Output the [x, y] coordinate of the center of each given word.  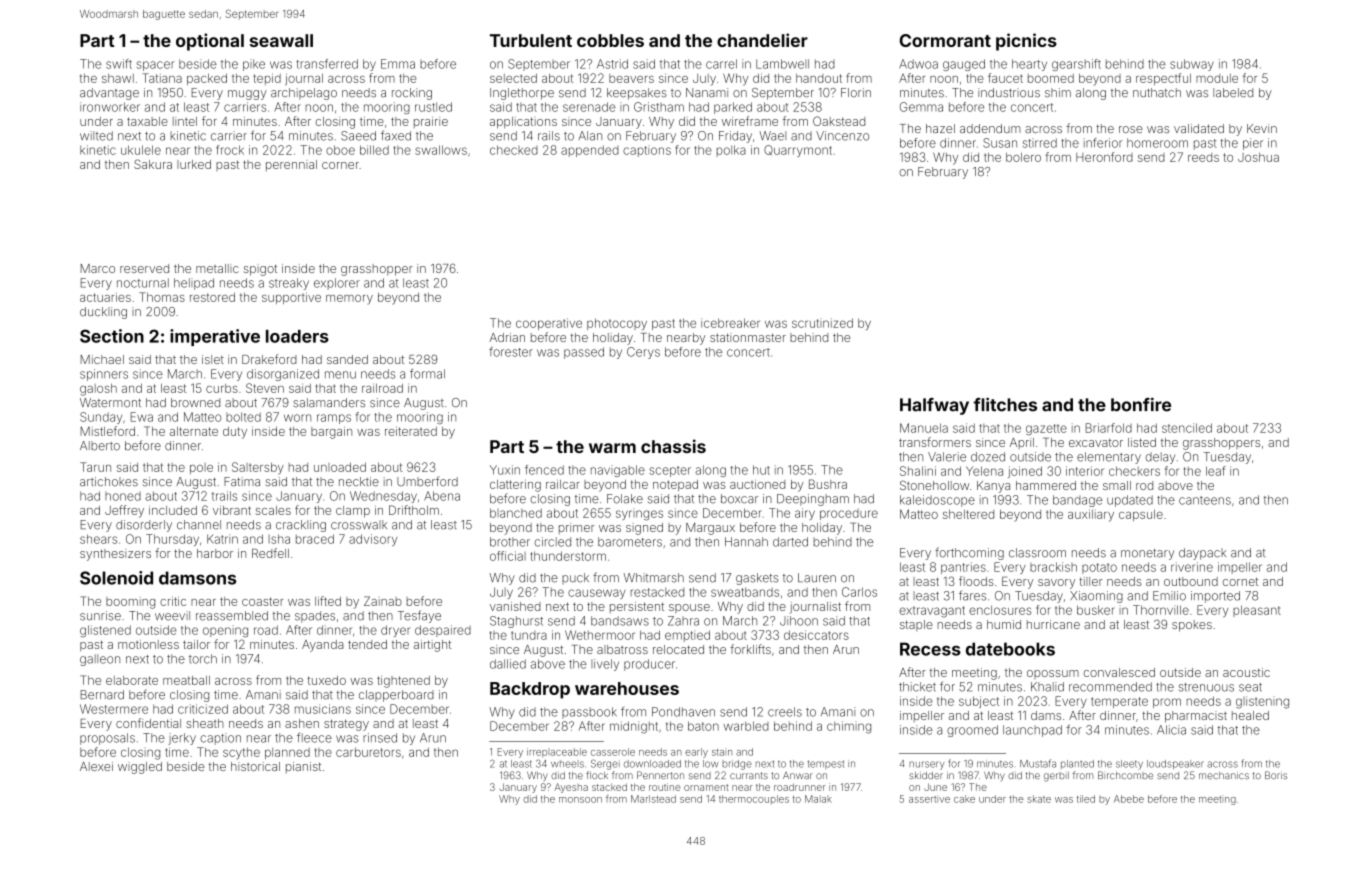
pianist [303, 767]
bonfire [1141, 404]
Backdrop [530, 690]
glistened [105, 631]
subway [1192, 65]
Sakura [153, 164]
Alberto [100, 446]
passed [584, 353]
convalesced [1119, 672]
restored [212, 297]
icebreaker [730, 323]
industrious [1009, 93]
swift [119, 64]
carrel [721, 64]
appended [590, 151]
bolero [1023, 157]
